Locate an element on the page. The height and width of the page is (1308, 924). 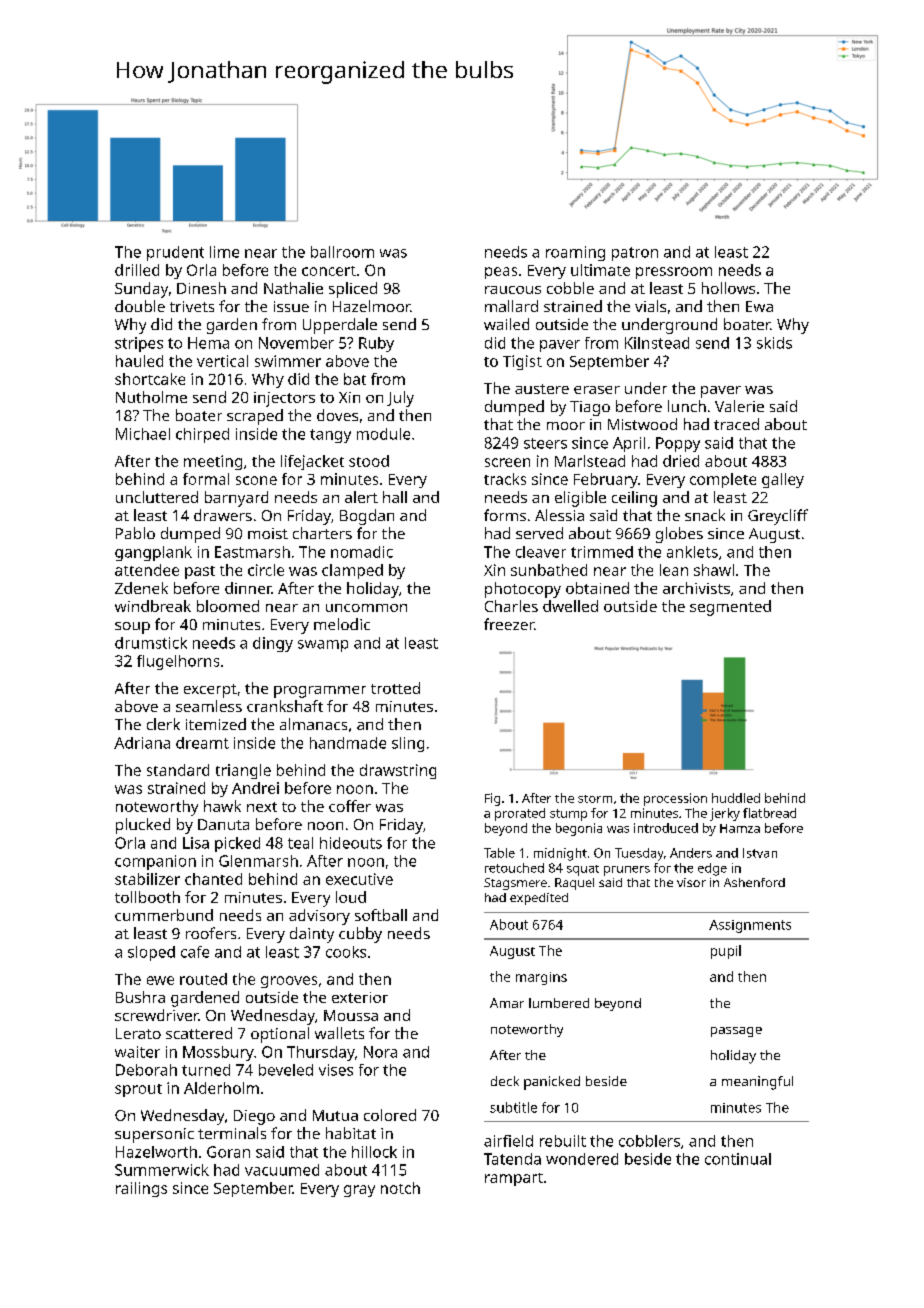
segmented is located at coordinates (730, 608).
